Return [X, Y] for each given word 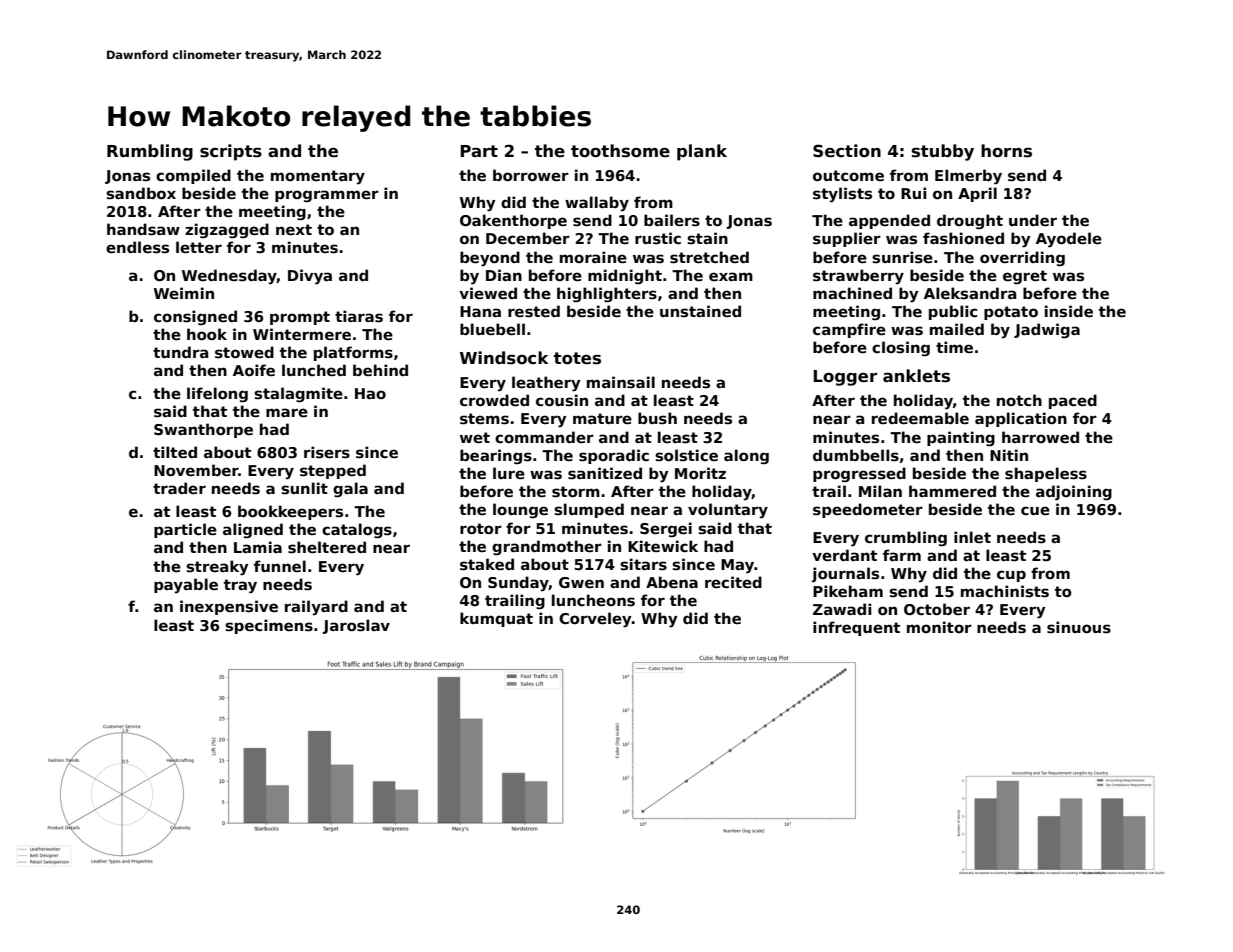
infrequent [856, 628]
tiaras [359, 316]
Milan [880, 491]
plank [702, 152]
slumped [589, 510]
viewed [488, 293]
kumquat [496, 619]
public [953, 312]
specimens [269, 626]
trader [179, 488]
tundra [180, 352]
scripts [231, 152]
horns [1006, 151]
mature [602, 418]
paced [1073, 401]
